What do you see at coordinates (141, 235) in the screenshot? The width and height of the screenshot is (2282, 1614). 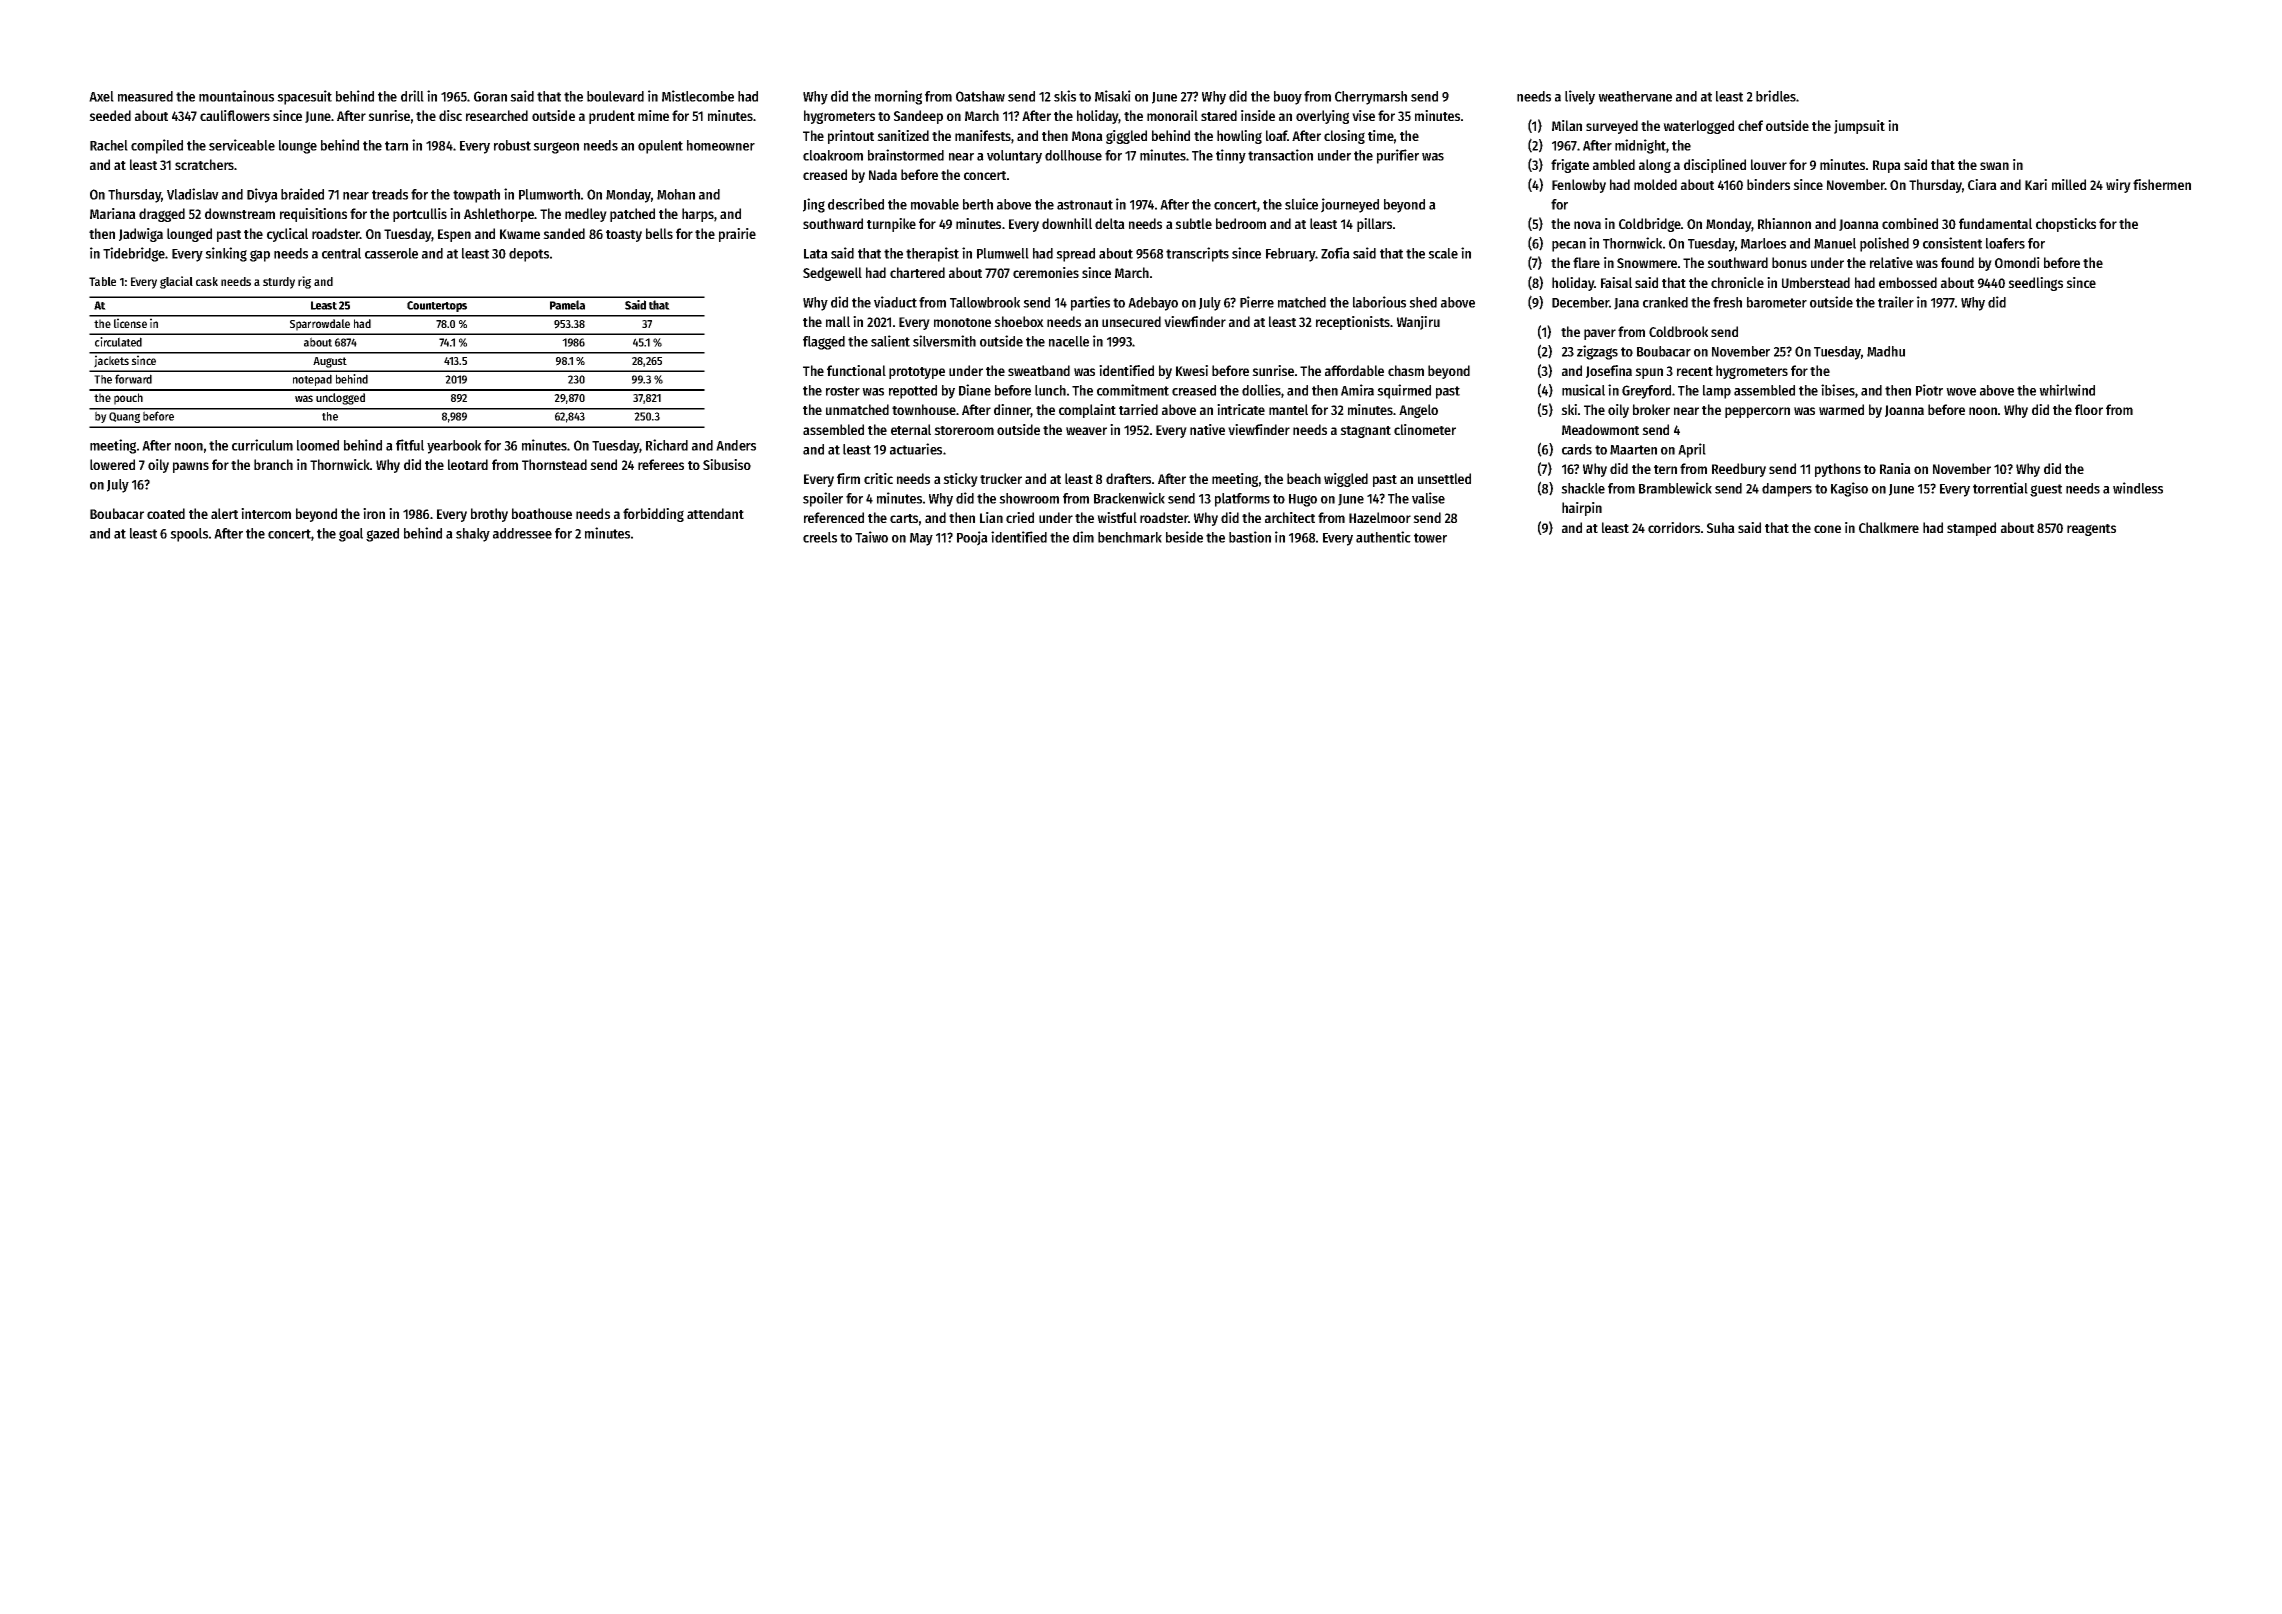 I see `Jadwiga` at bounding box center [141, 235].
